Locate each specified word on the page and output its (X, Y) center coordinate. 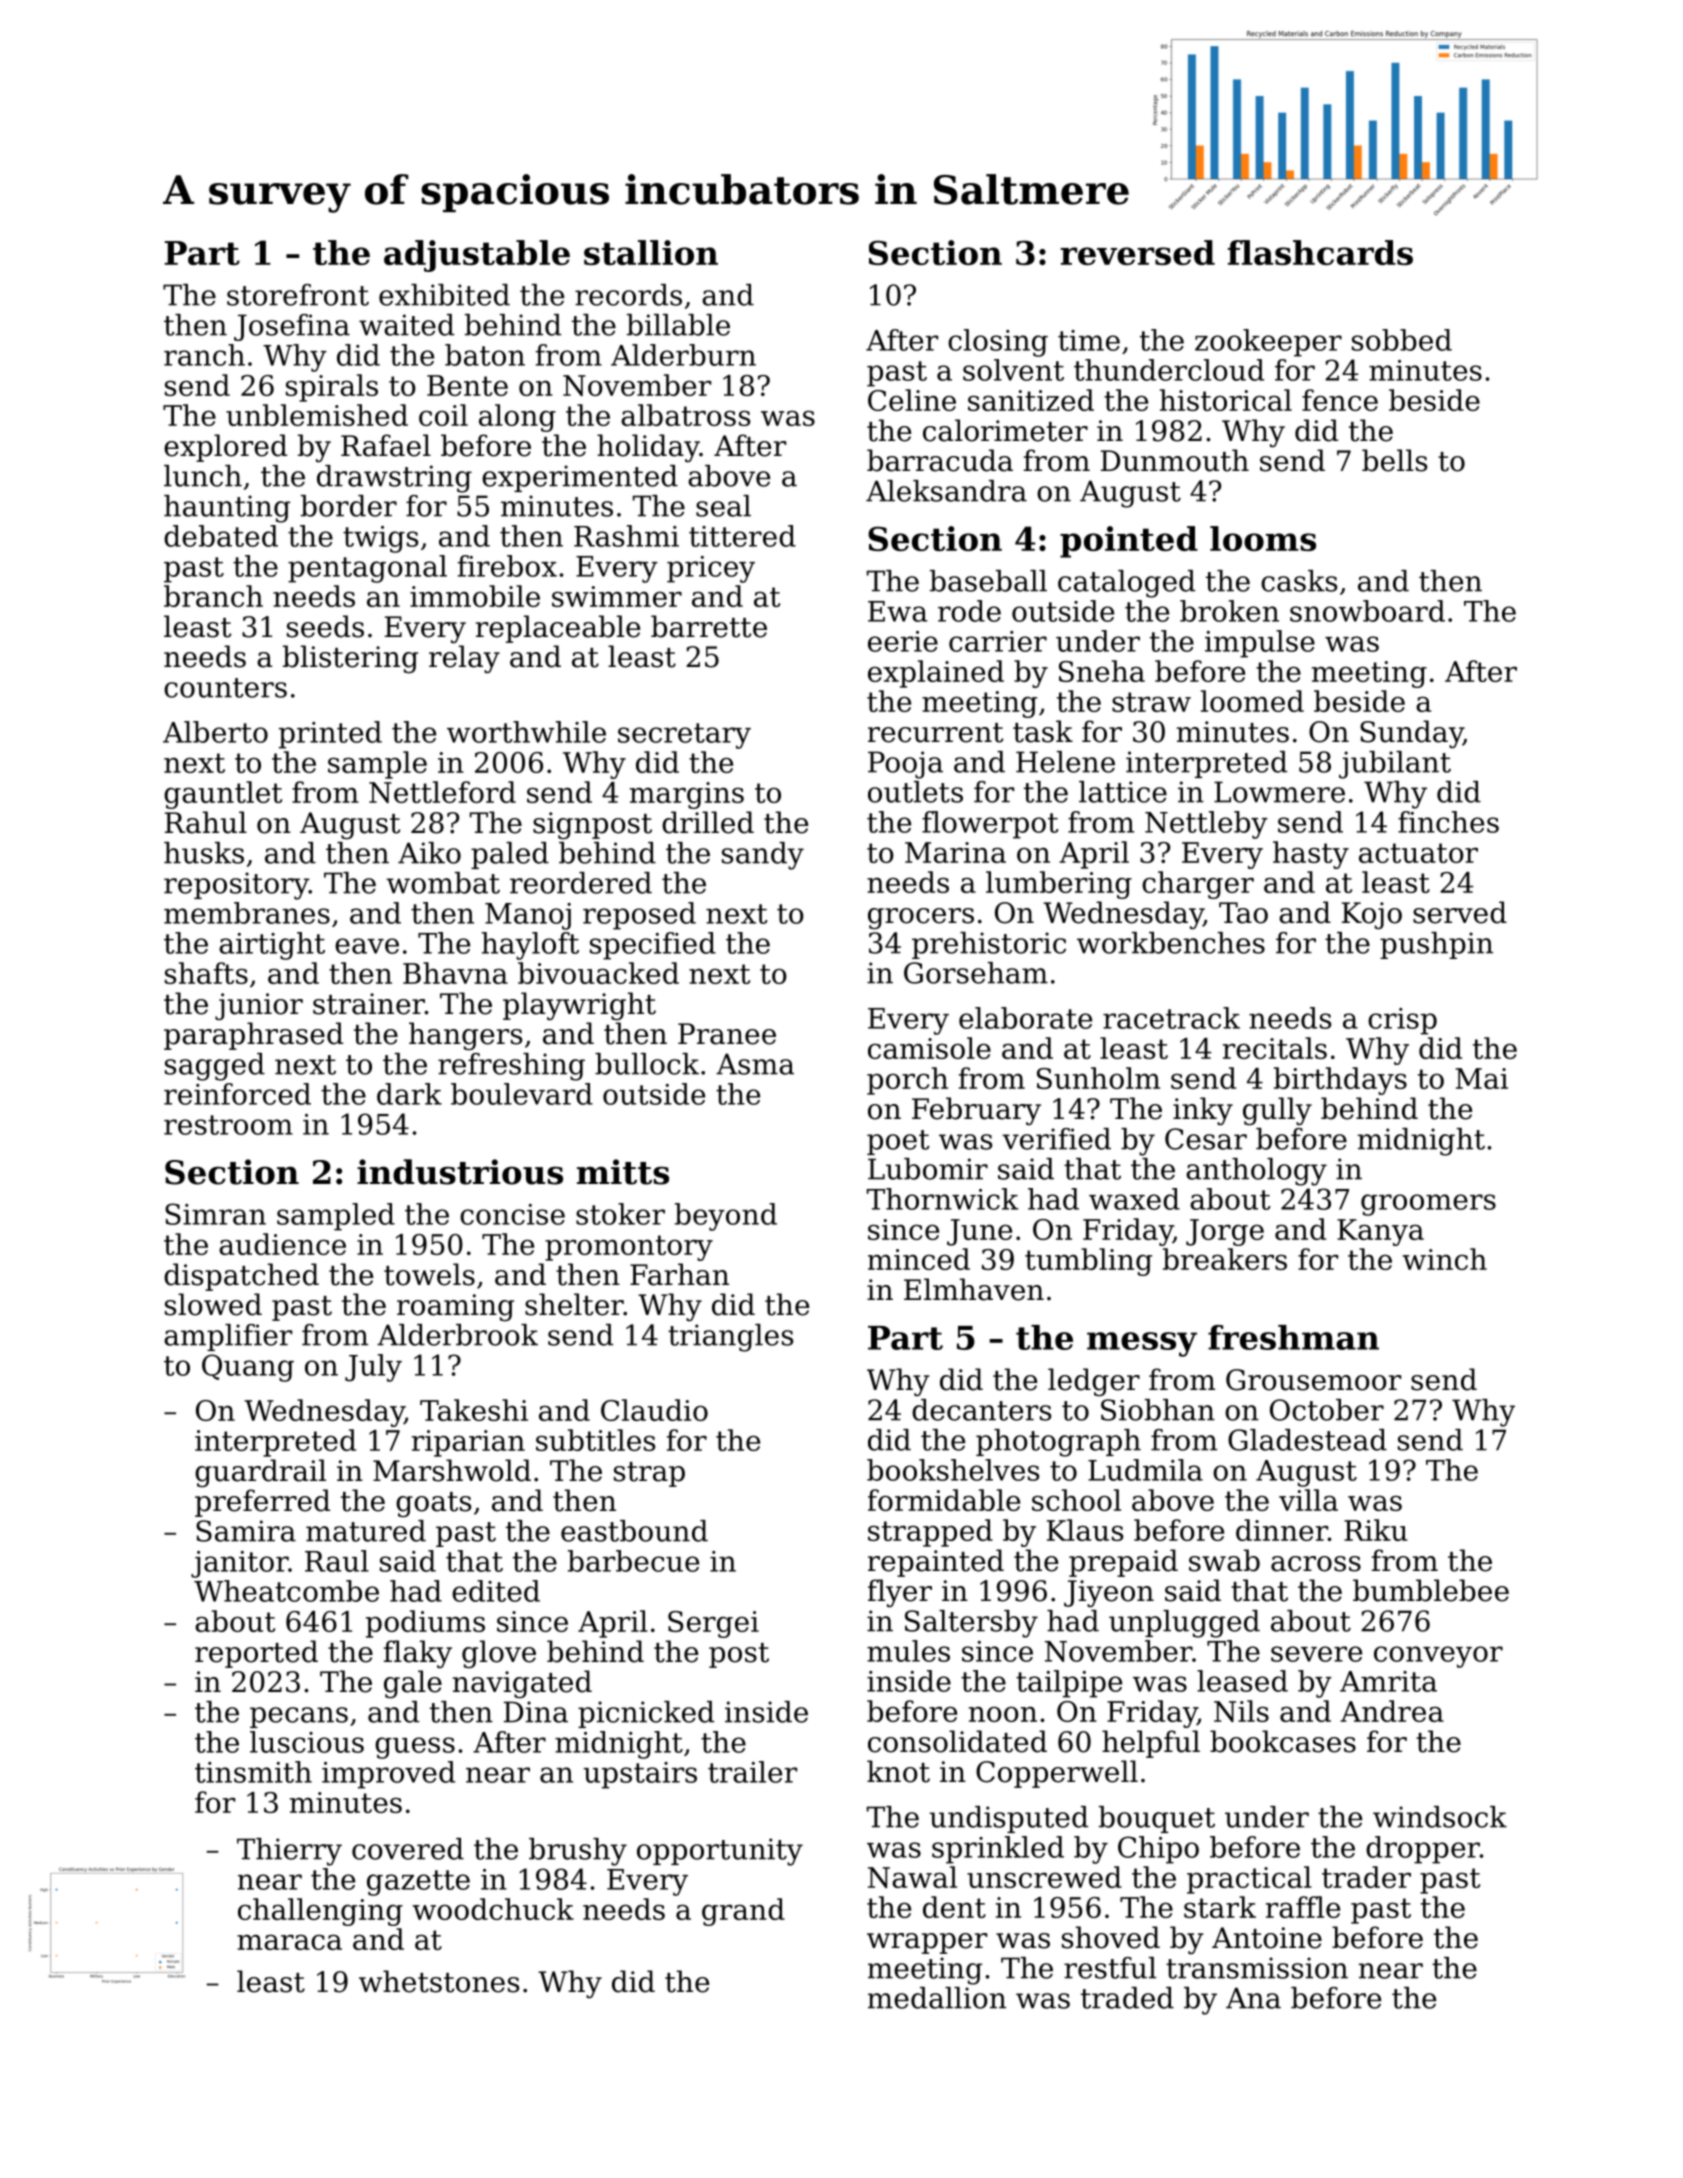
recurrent (935, 733)
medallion (937, 1998)
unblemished (317, 415)
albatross (685, 415)
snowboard (1367, 611)
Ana (1253, 1998)
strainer (369, 1004)
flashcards (1320, 252)
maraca (289, 1942)
